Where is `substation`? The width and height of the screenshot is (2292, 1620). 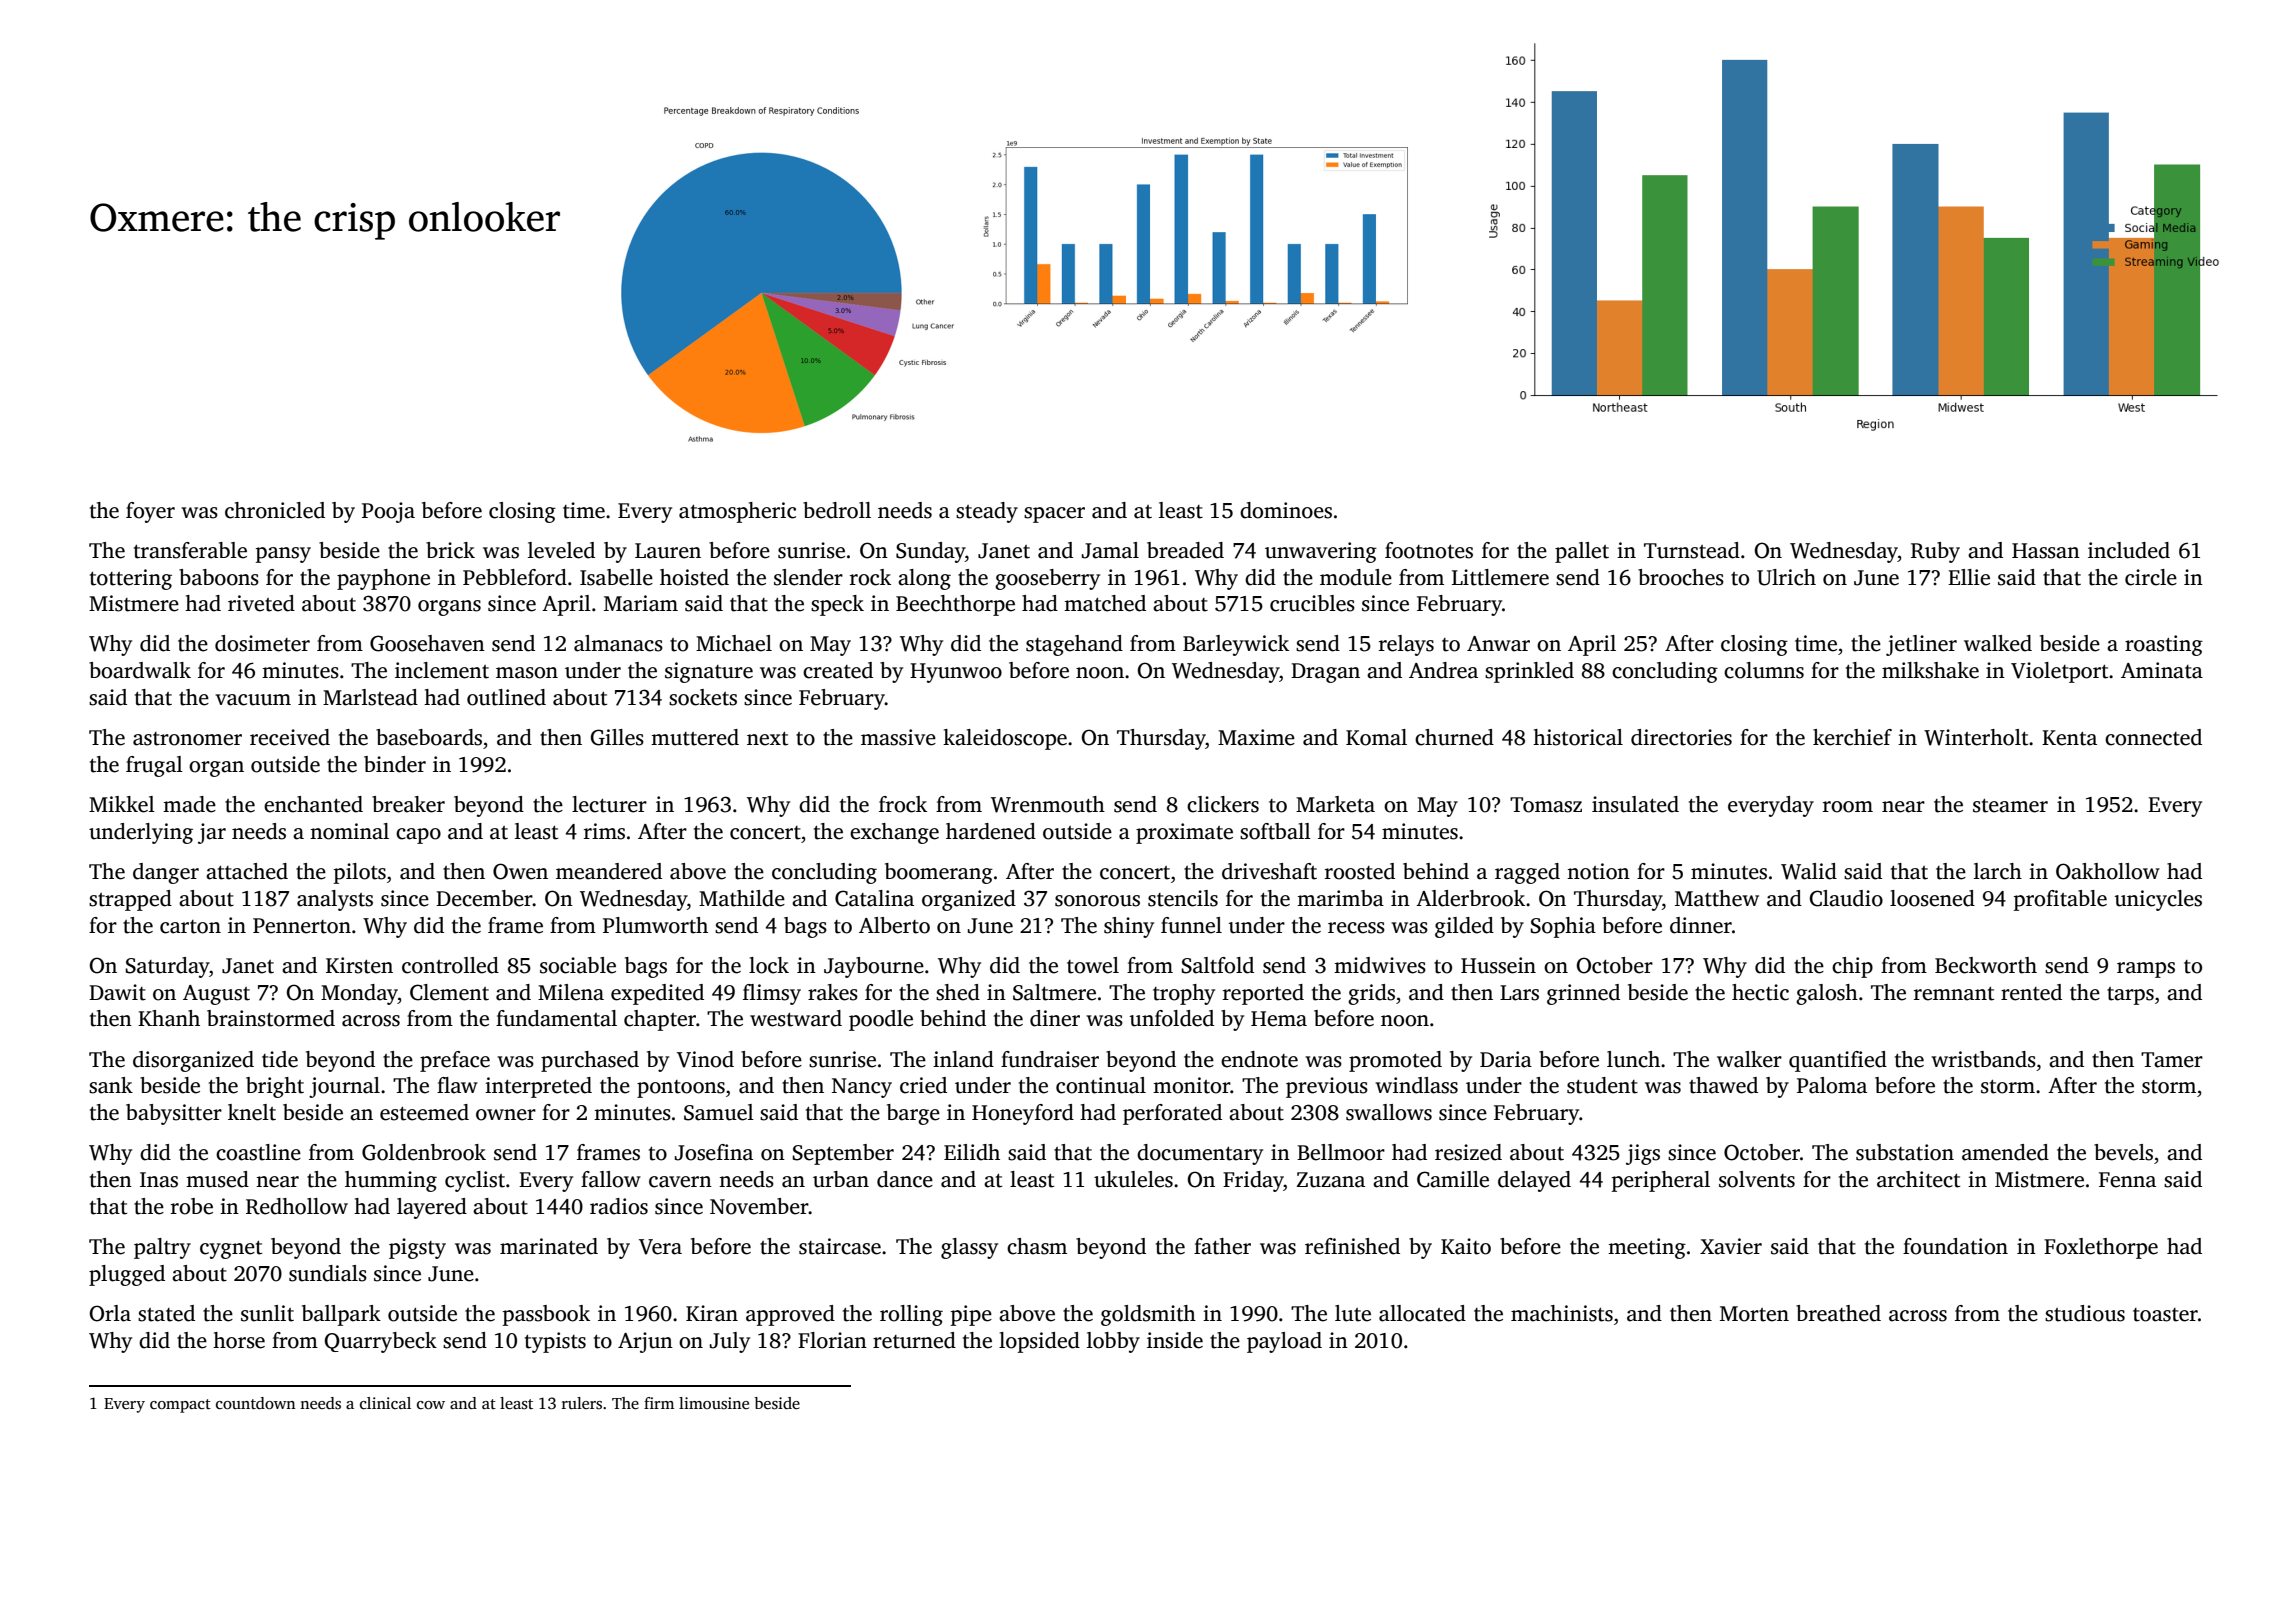
substation is located at coordinates (1905, 1152).
